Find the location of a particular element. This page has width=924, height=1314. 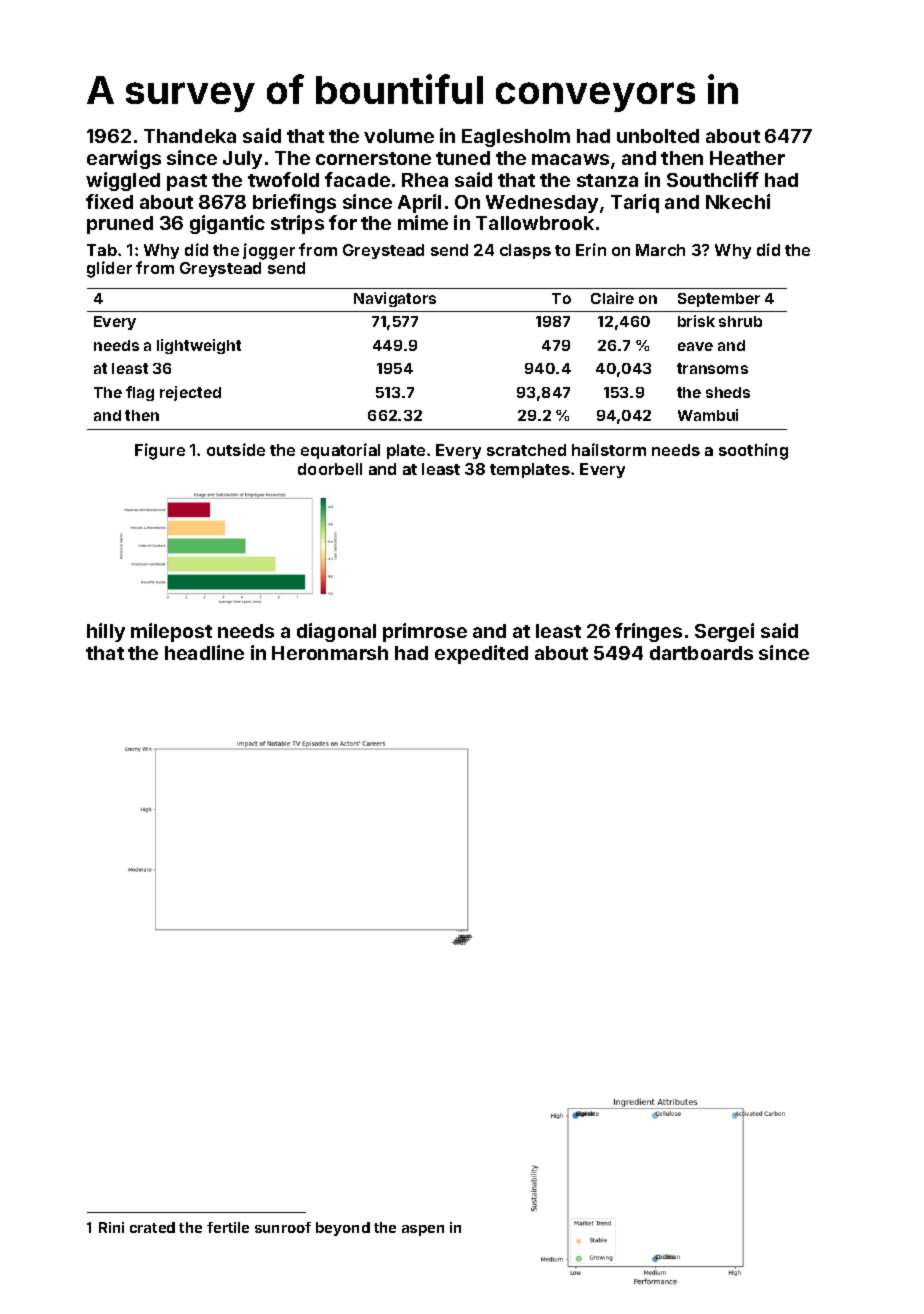

Thandeka is located at coordinates (190, 136).
